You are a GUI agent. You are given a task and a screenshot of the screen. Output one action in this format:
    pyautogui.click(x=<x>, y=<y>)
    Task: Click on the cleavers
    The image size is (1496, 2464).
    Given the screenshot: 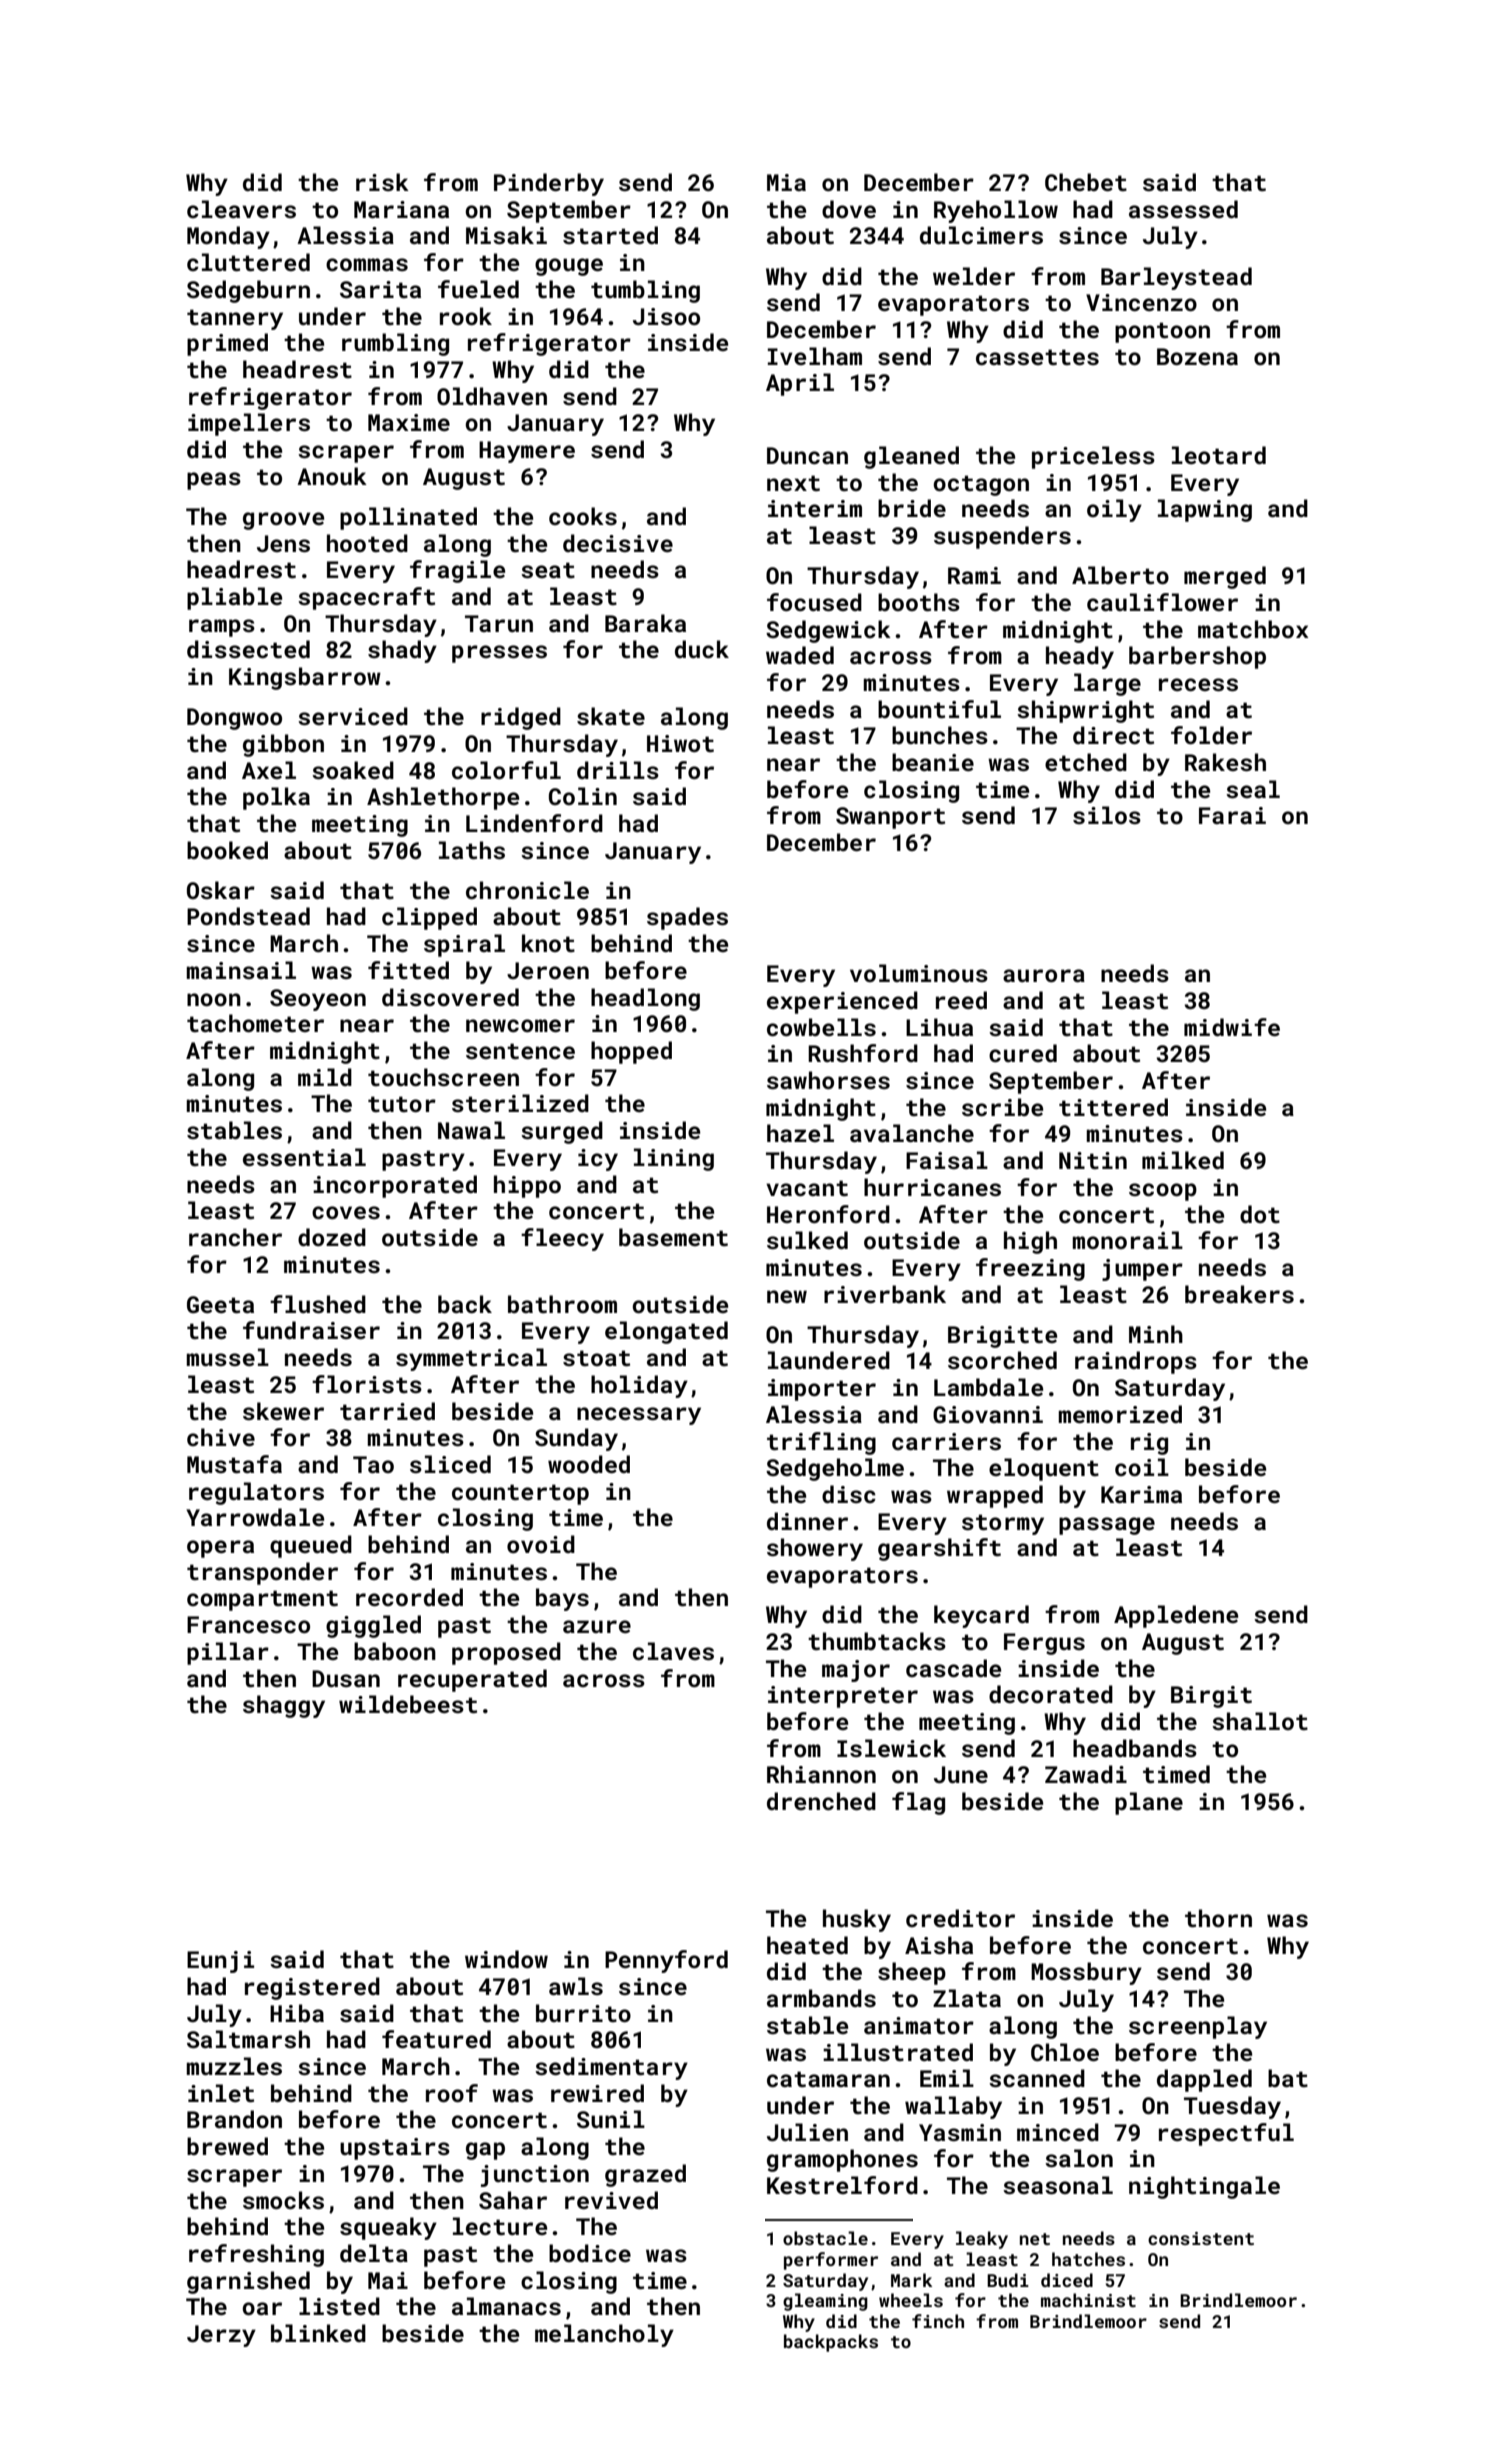 What is the action you would take?
    pyautogui.click(x=241, y=209)
